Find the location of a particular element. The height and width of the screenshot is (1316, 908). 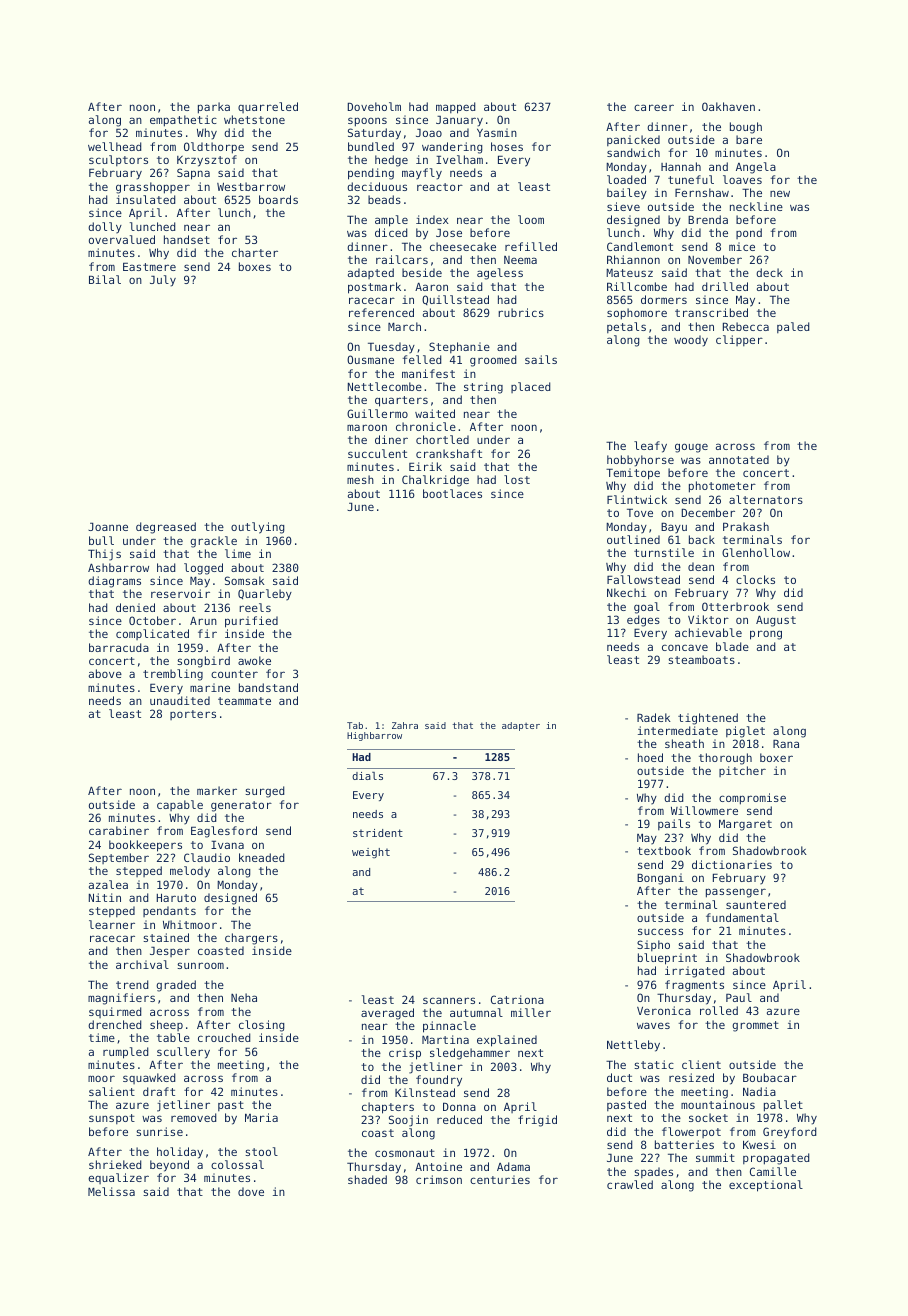

Radek is located at coordinates (654, 717).
